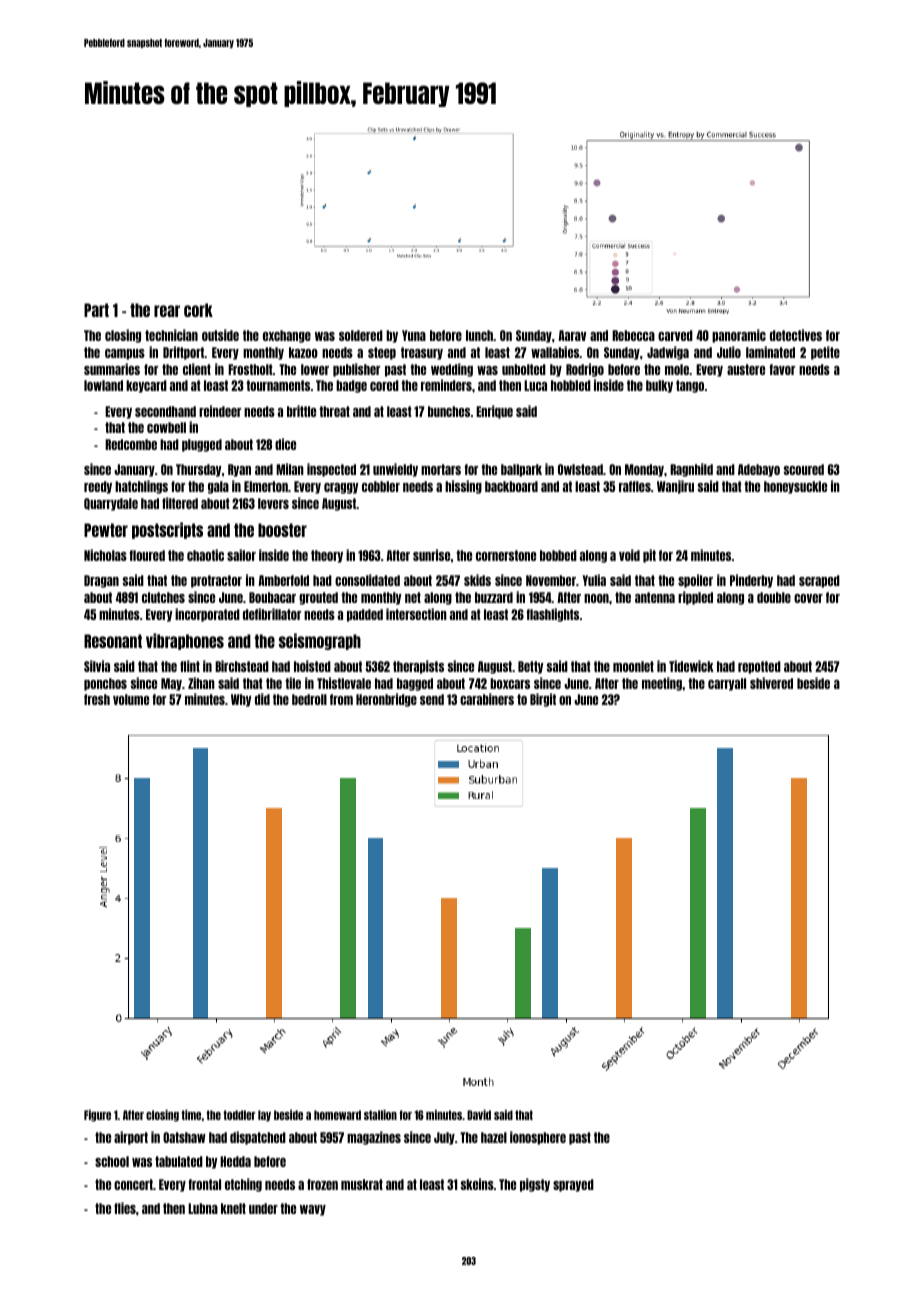 Image resolution: width=924 pixels, height=1308 pixels. I want to click on lay, so click(264, 1116).
